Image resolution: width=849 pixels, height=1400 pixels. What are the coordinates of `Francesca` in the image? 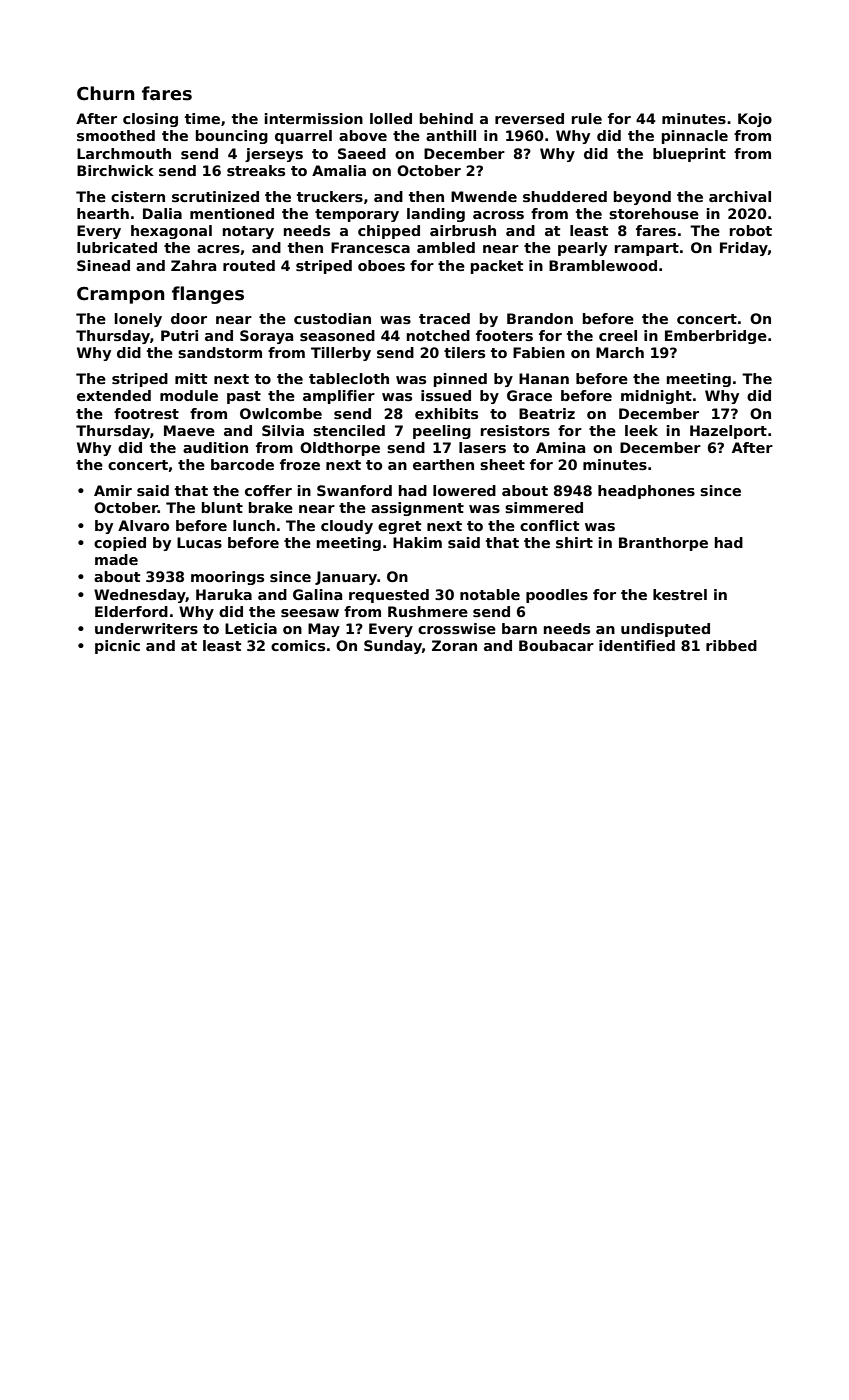 It's located at (370, 247).
